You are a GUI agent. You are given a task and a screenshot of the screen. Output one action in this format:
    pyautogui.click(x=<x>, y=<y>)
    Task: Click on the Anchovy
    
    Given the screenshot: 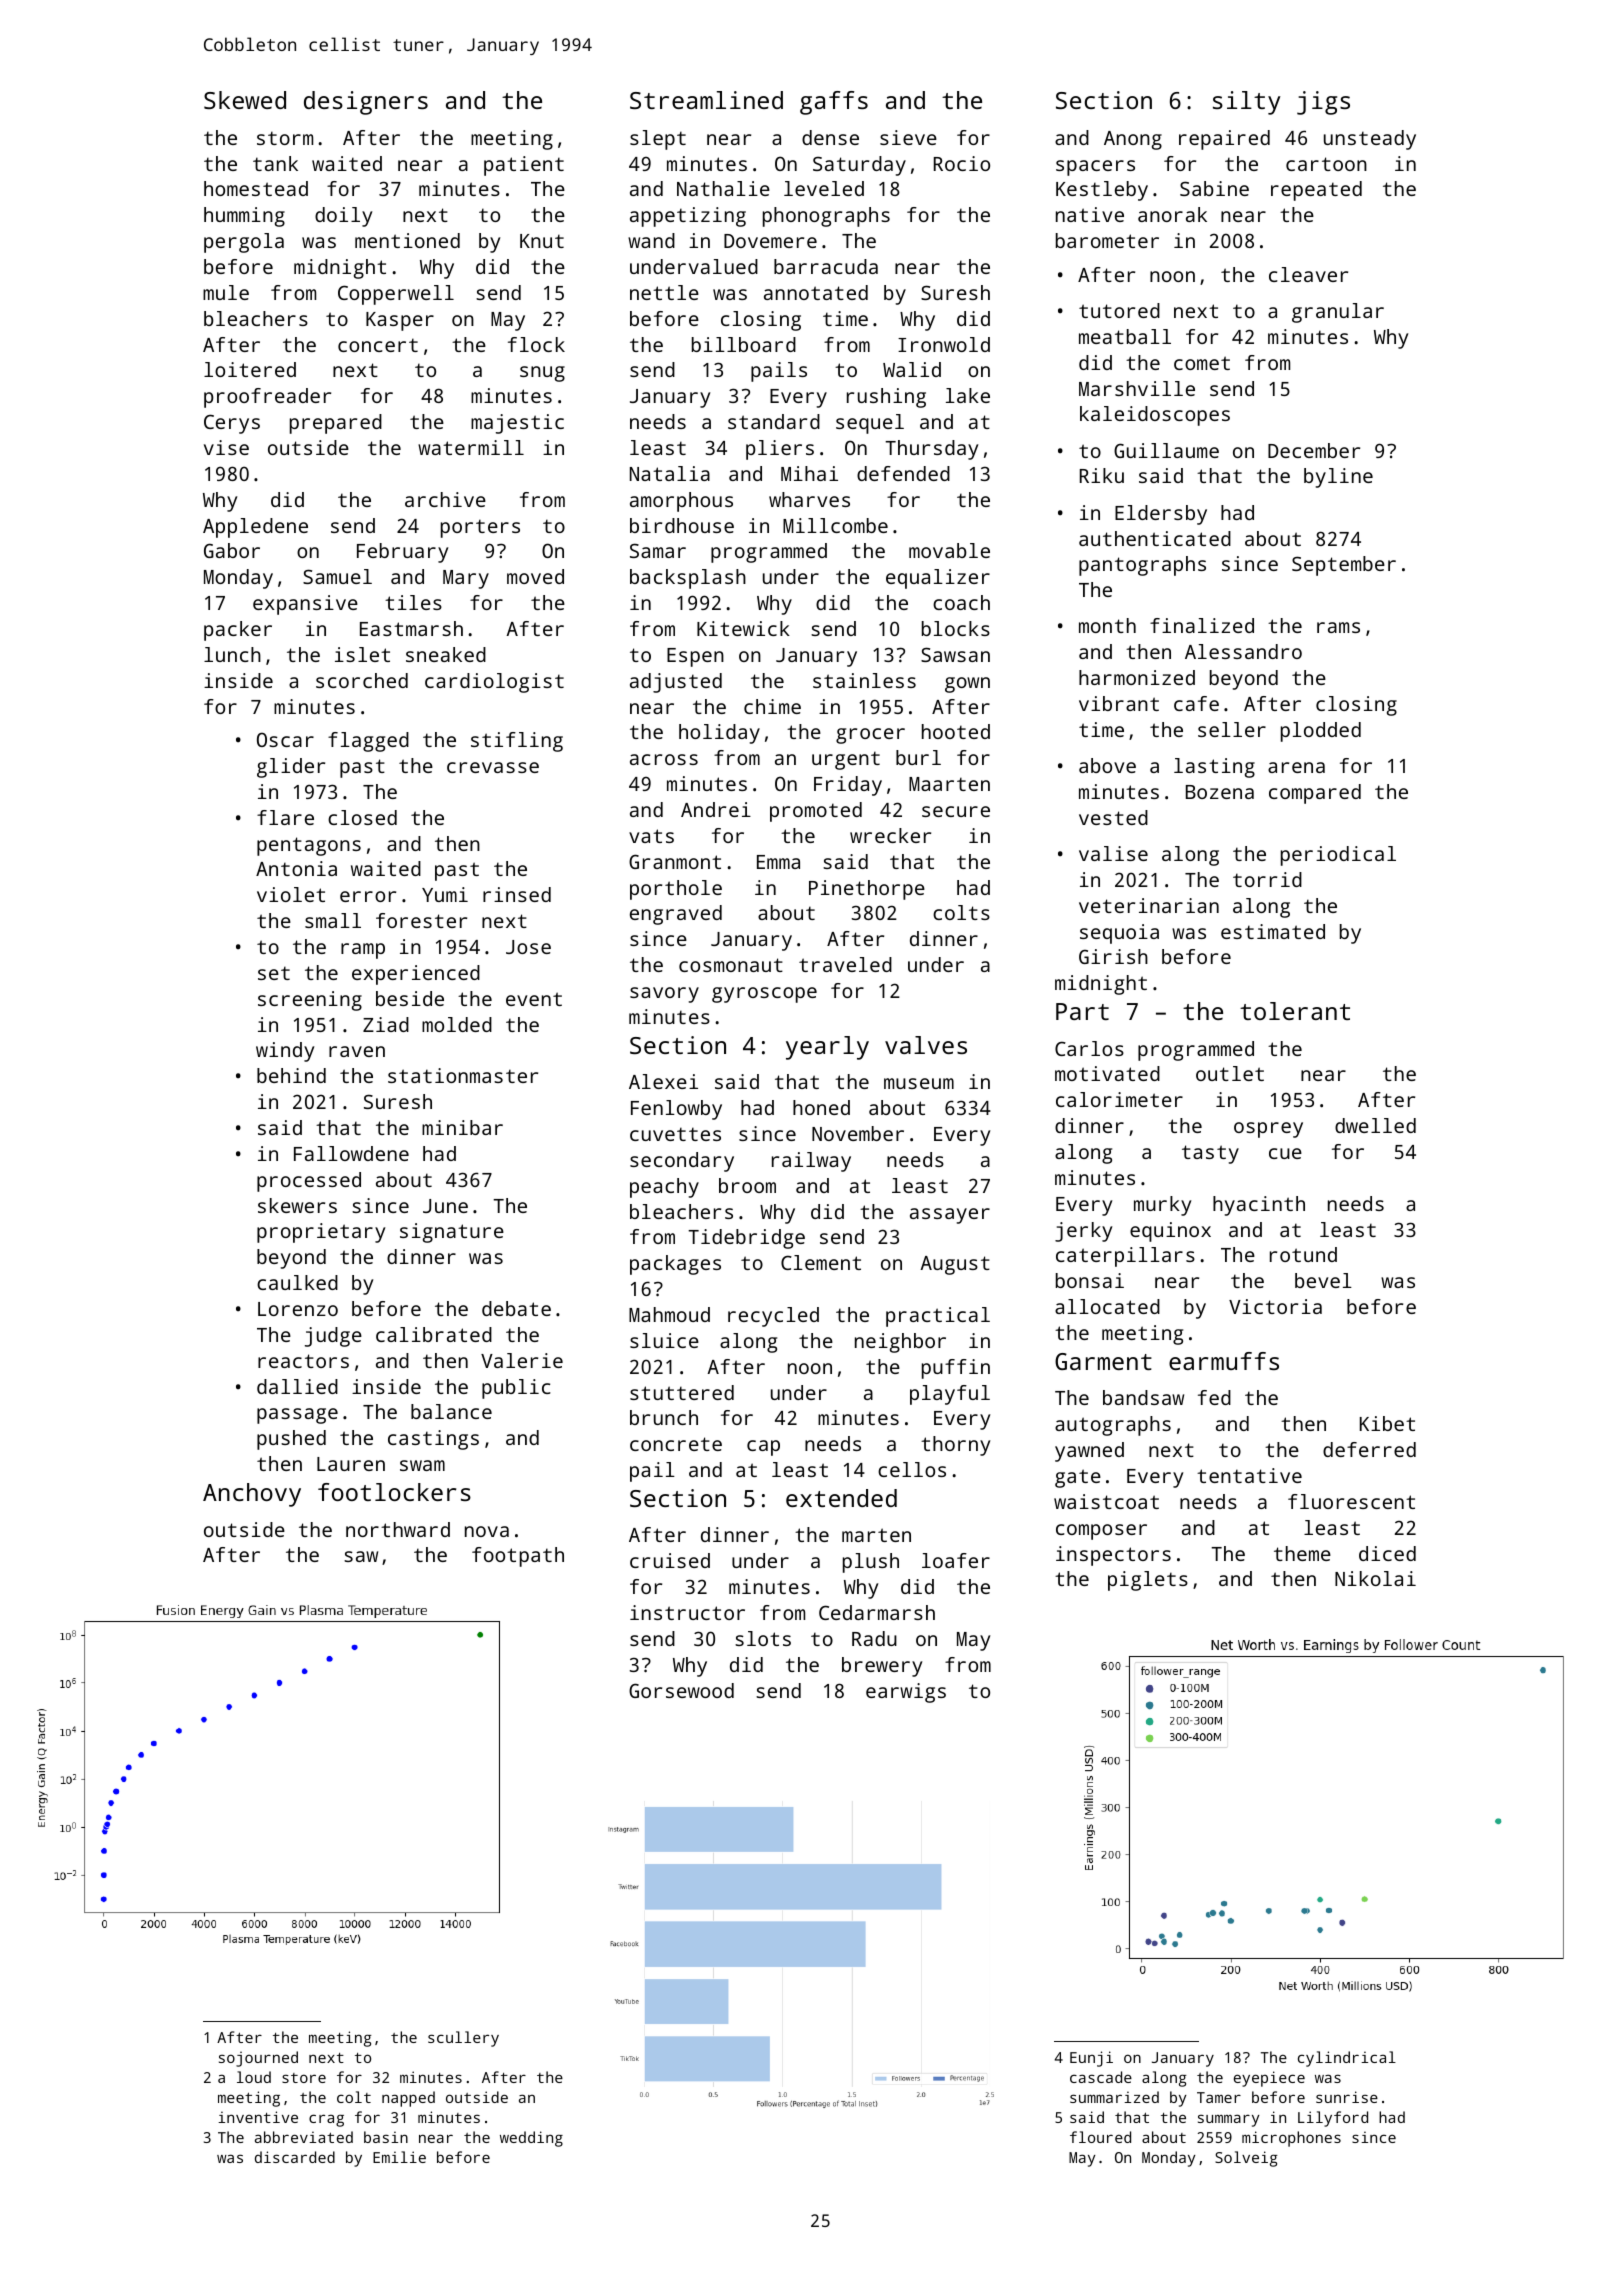 What is the action you would take?
    pyautogui.click(x=252, y=1495)
